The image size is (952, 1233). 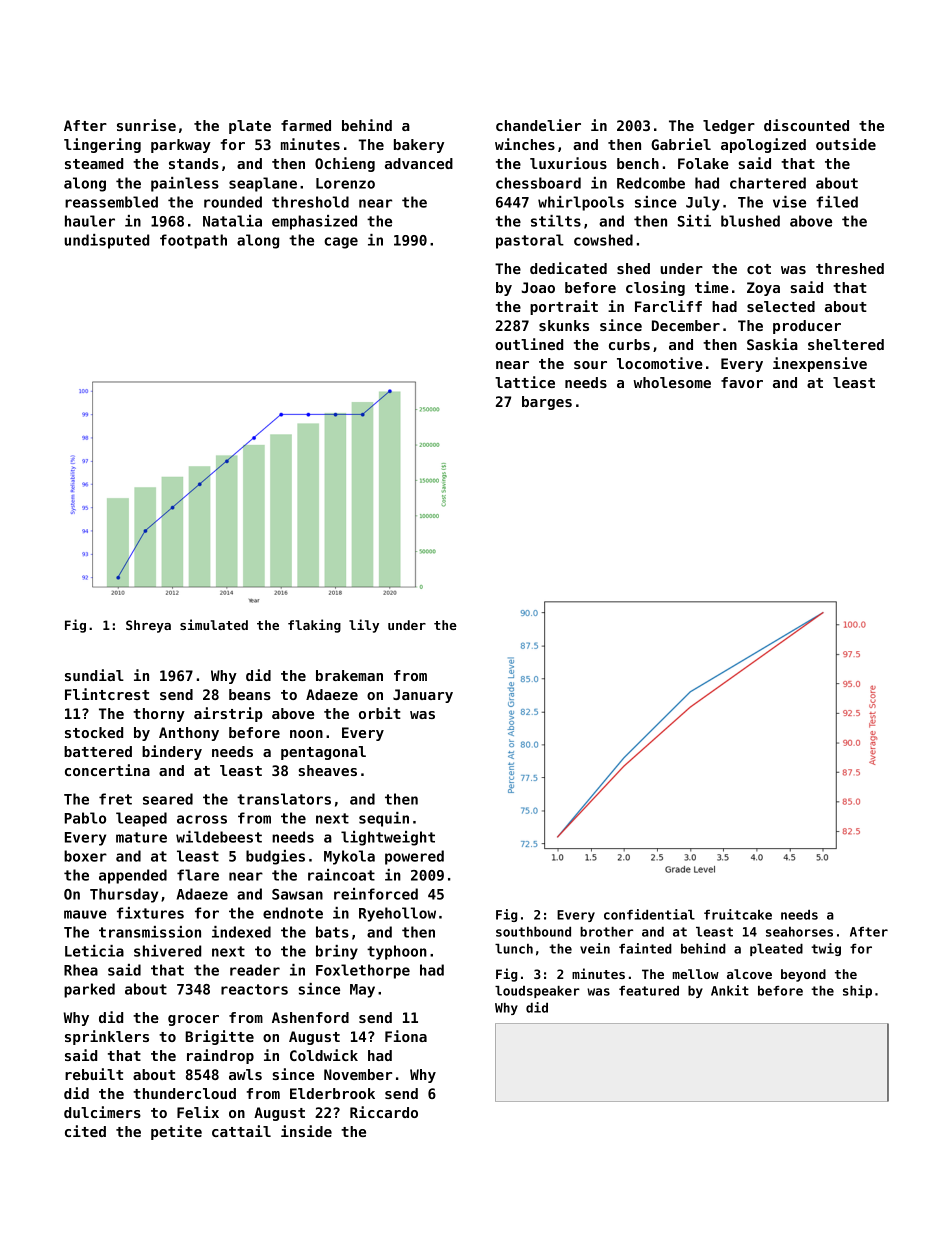 What do you see at coordinates (364, 626) in the screenshot?
I see `lily` at bounding box center [364, 626].
